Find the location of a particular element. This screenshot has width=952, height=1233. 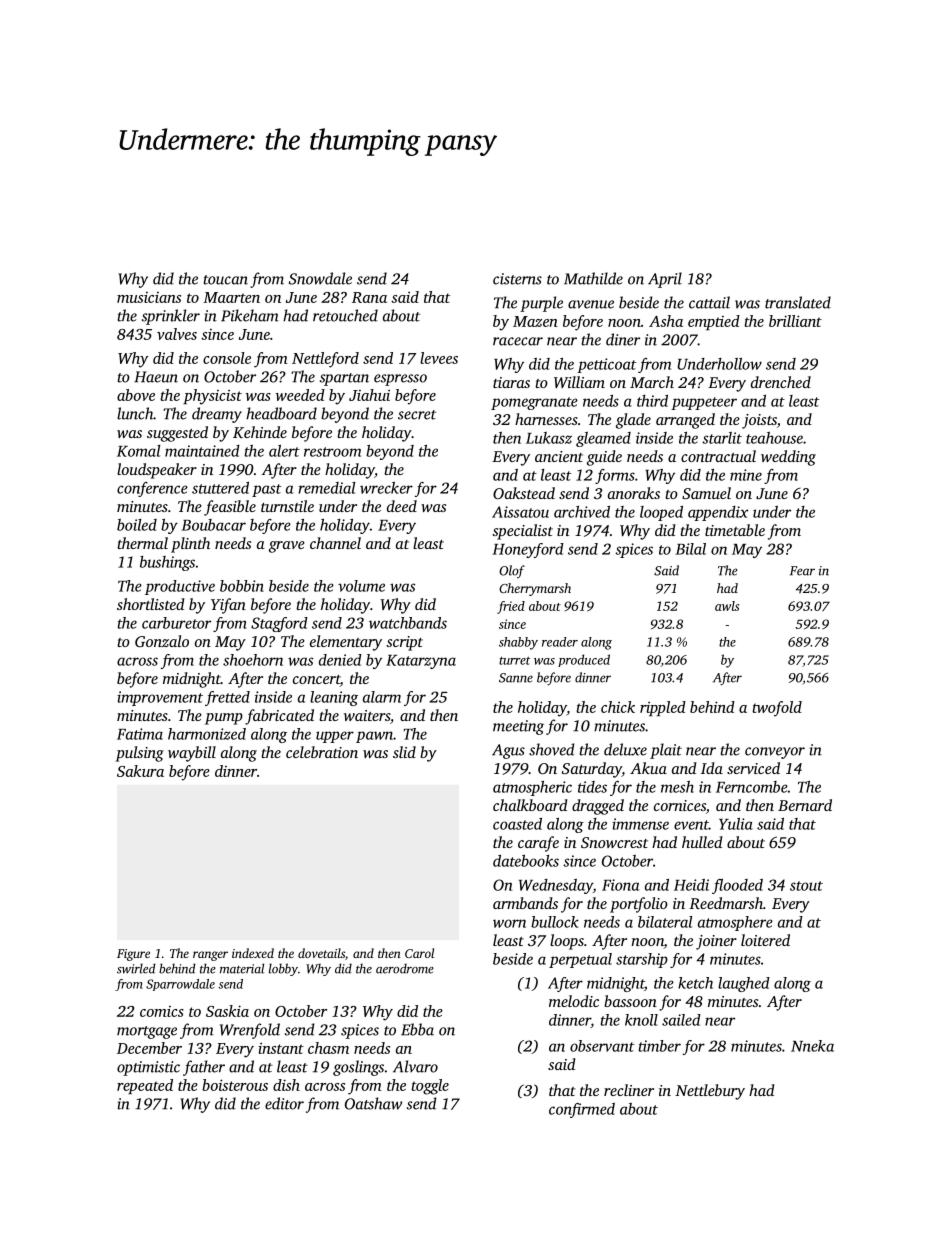

editor is located at coordinates (284, 1103).
